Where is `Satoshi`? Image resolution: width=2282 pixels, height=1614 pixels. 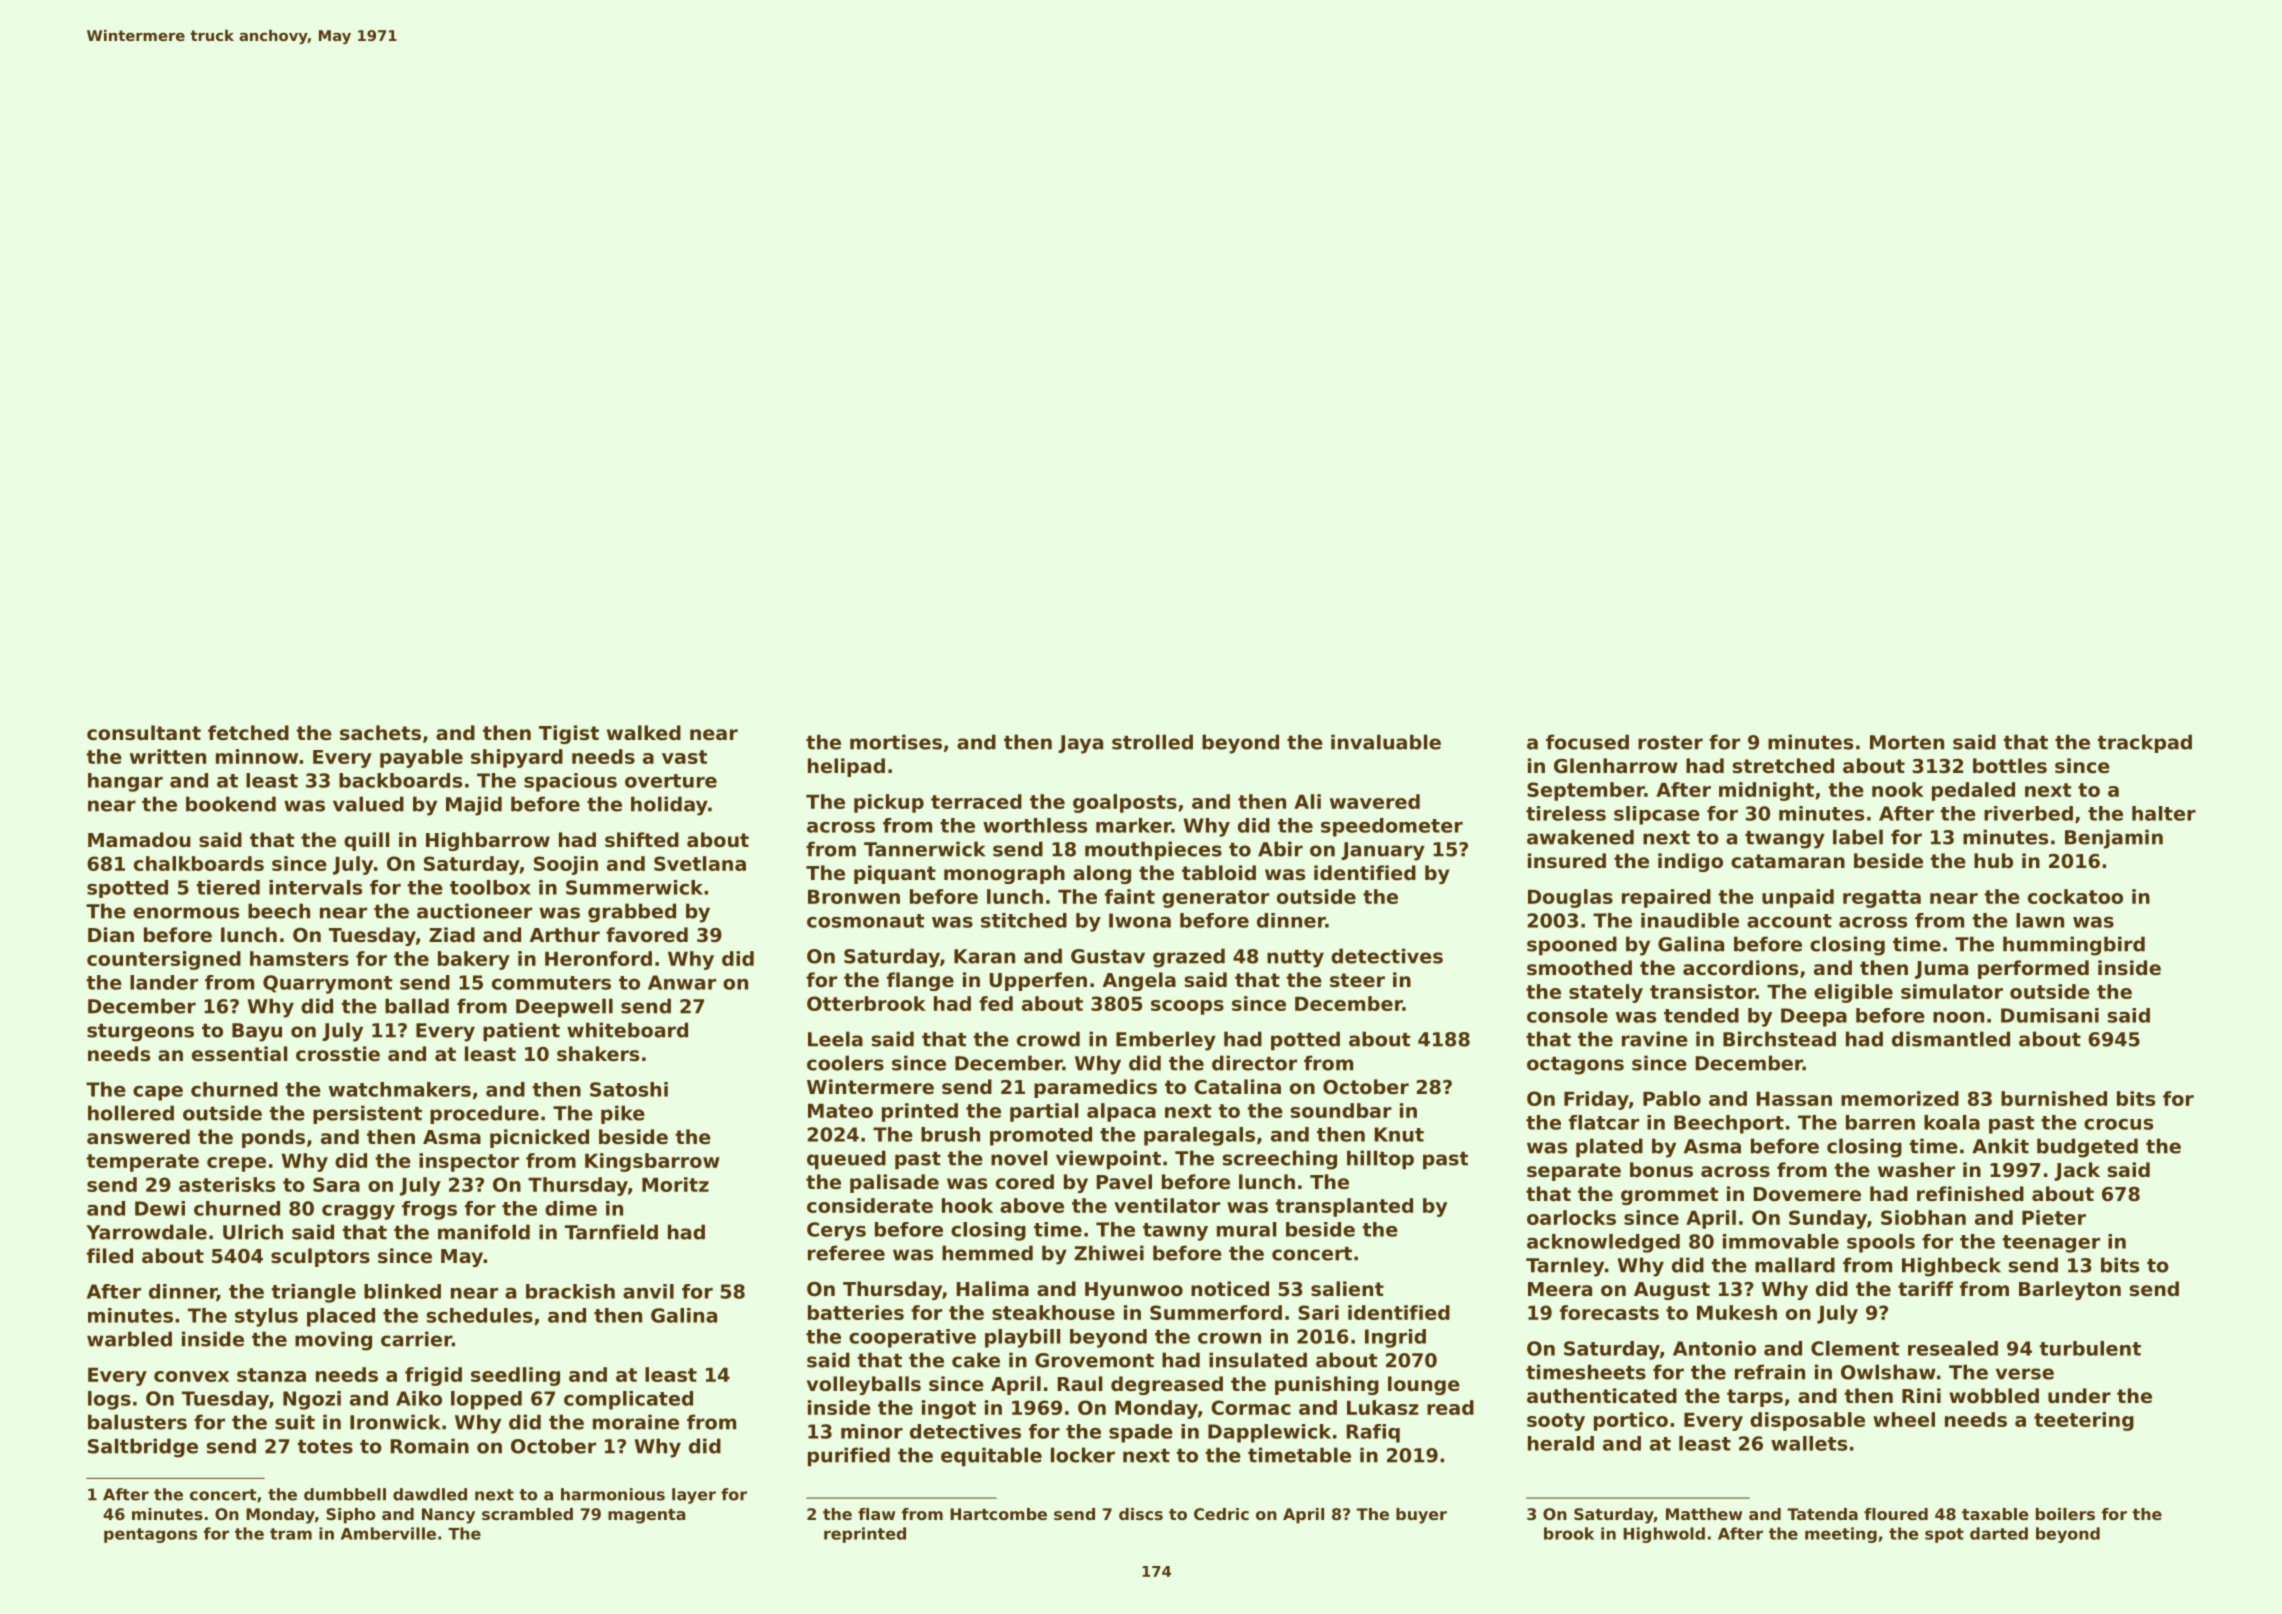 Satoshi is located at coordinates (629, 1089).
